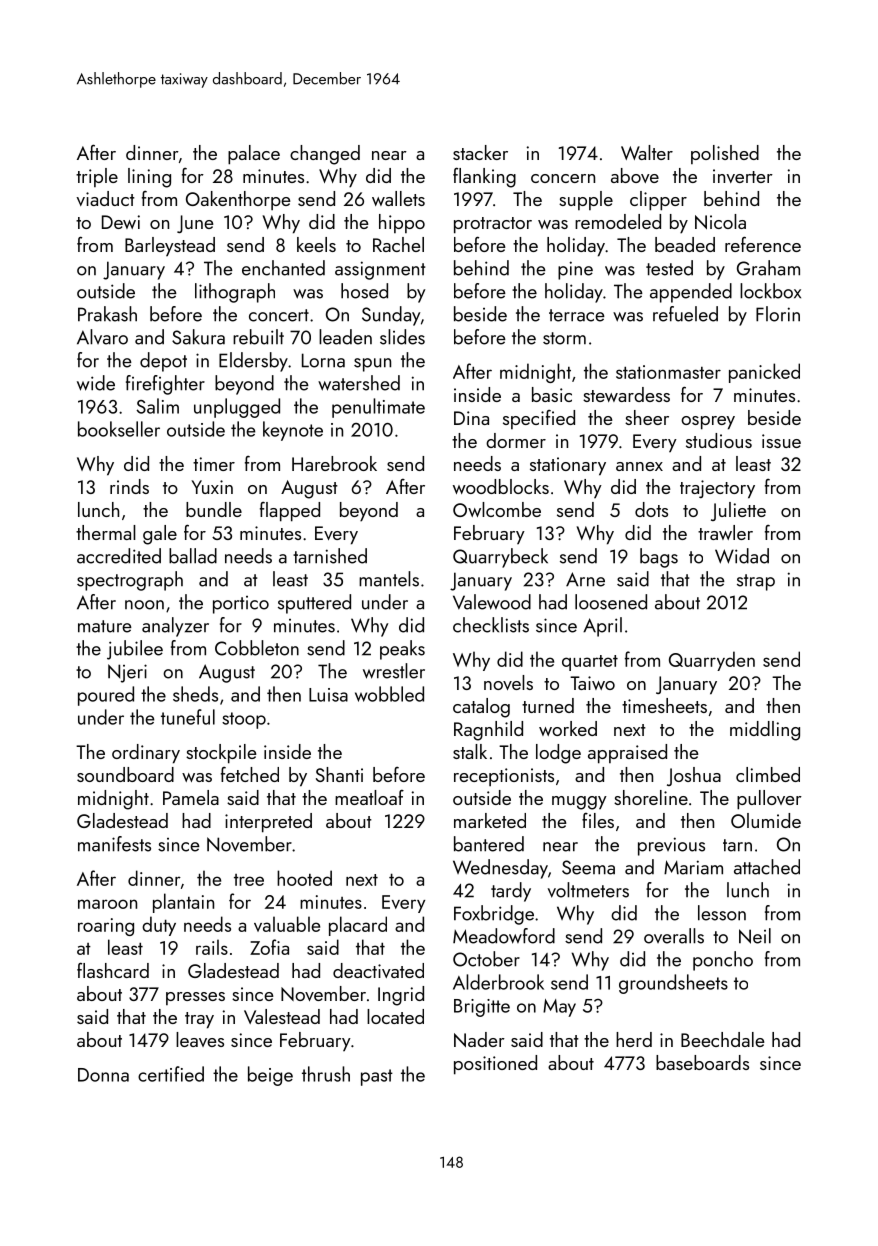  Describe the element at coordinates (199, 1020) in the screenshot. I see `tray` at that location.
